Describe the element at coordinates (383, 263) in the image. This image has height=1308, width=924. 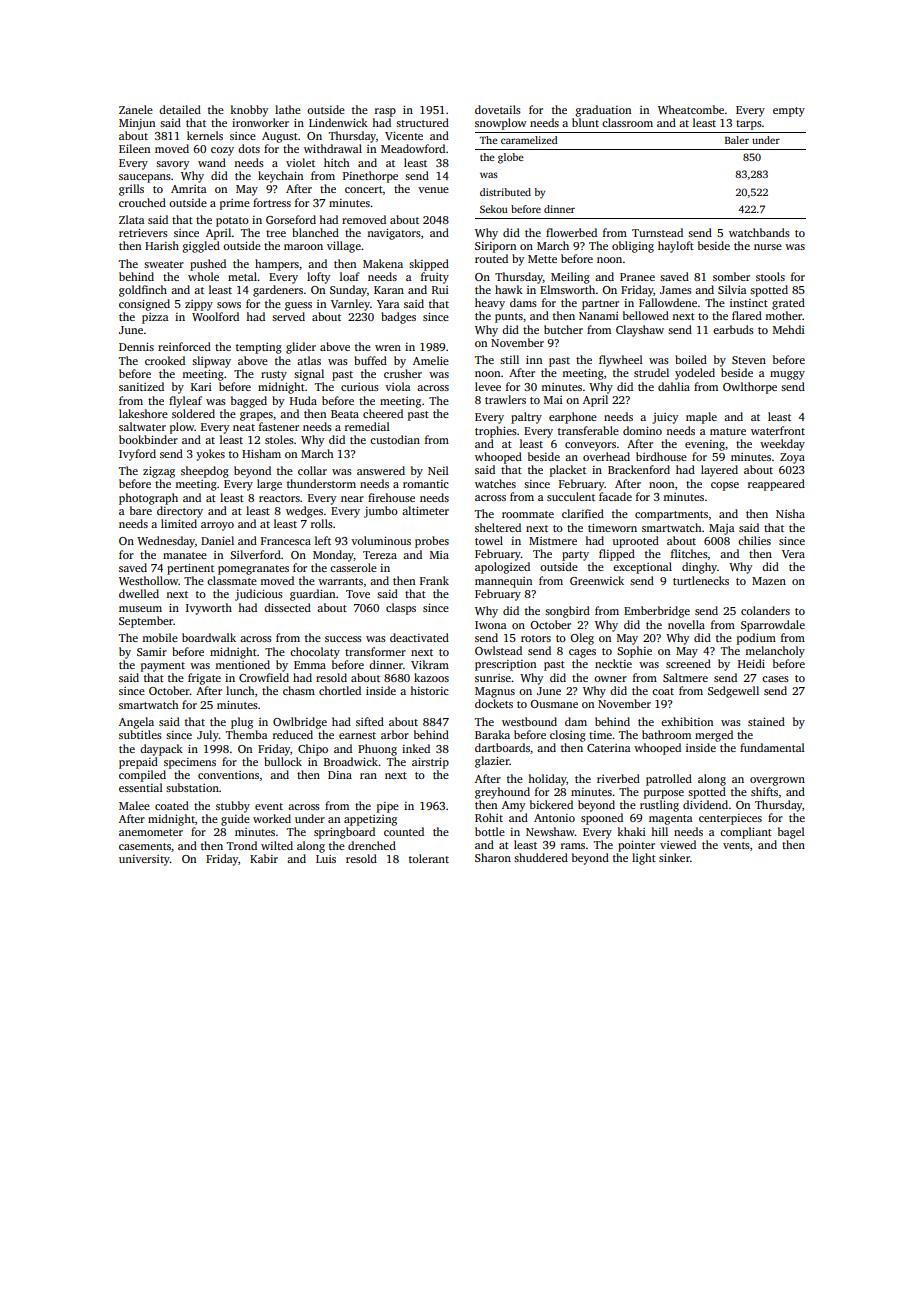
I see `Makena` at that location.
